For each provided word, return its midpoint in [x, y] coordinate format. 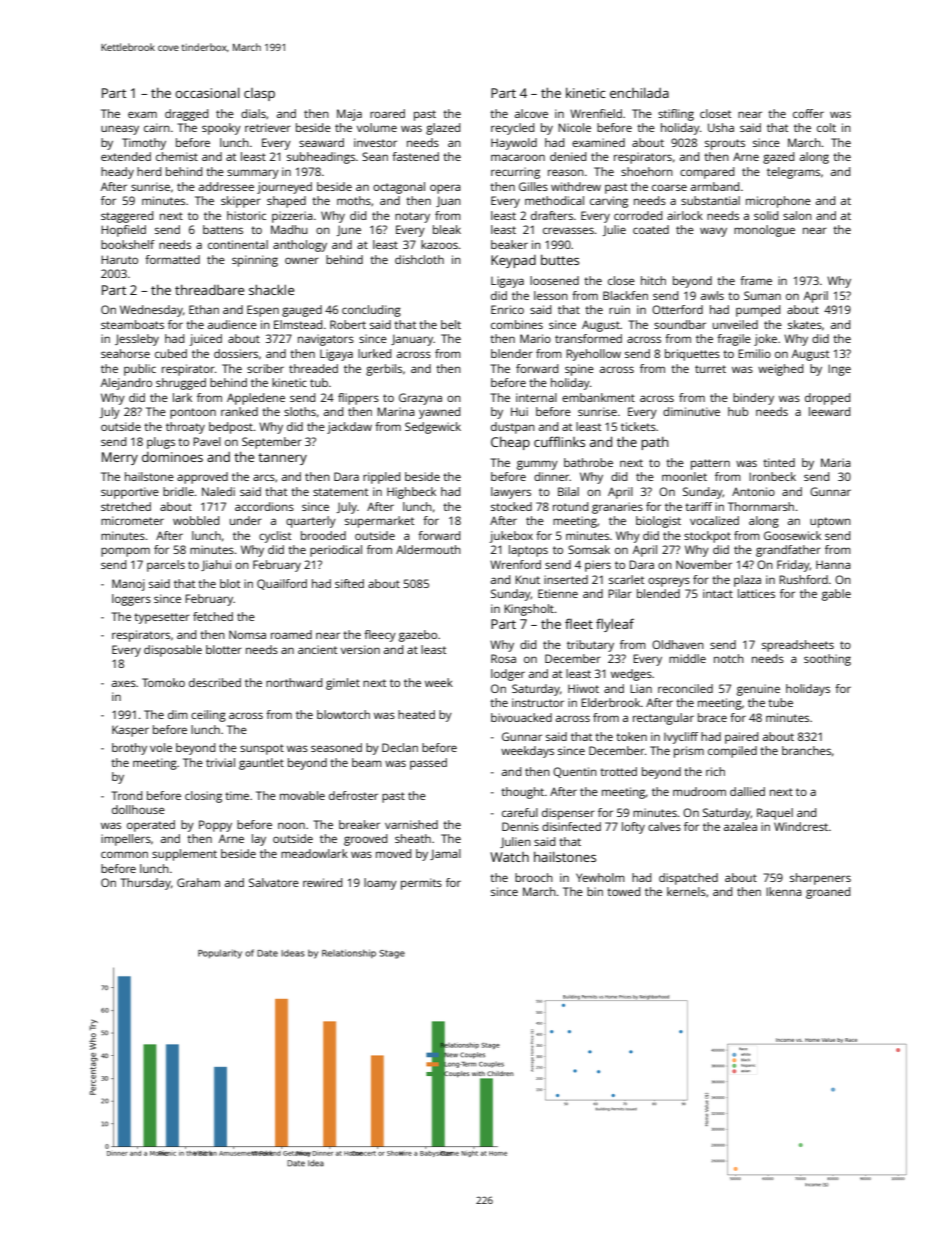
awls [712, 295]
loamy [380, 884]
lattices [756, 593]
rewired [322, 882]
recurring [515, 173]
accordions [264, 506]
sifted [349, 583]
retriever [268, 127]
